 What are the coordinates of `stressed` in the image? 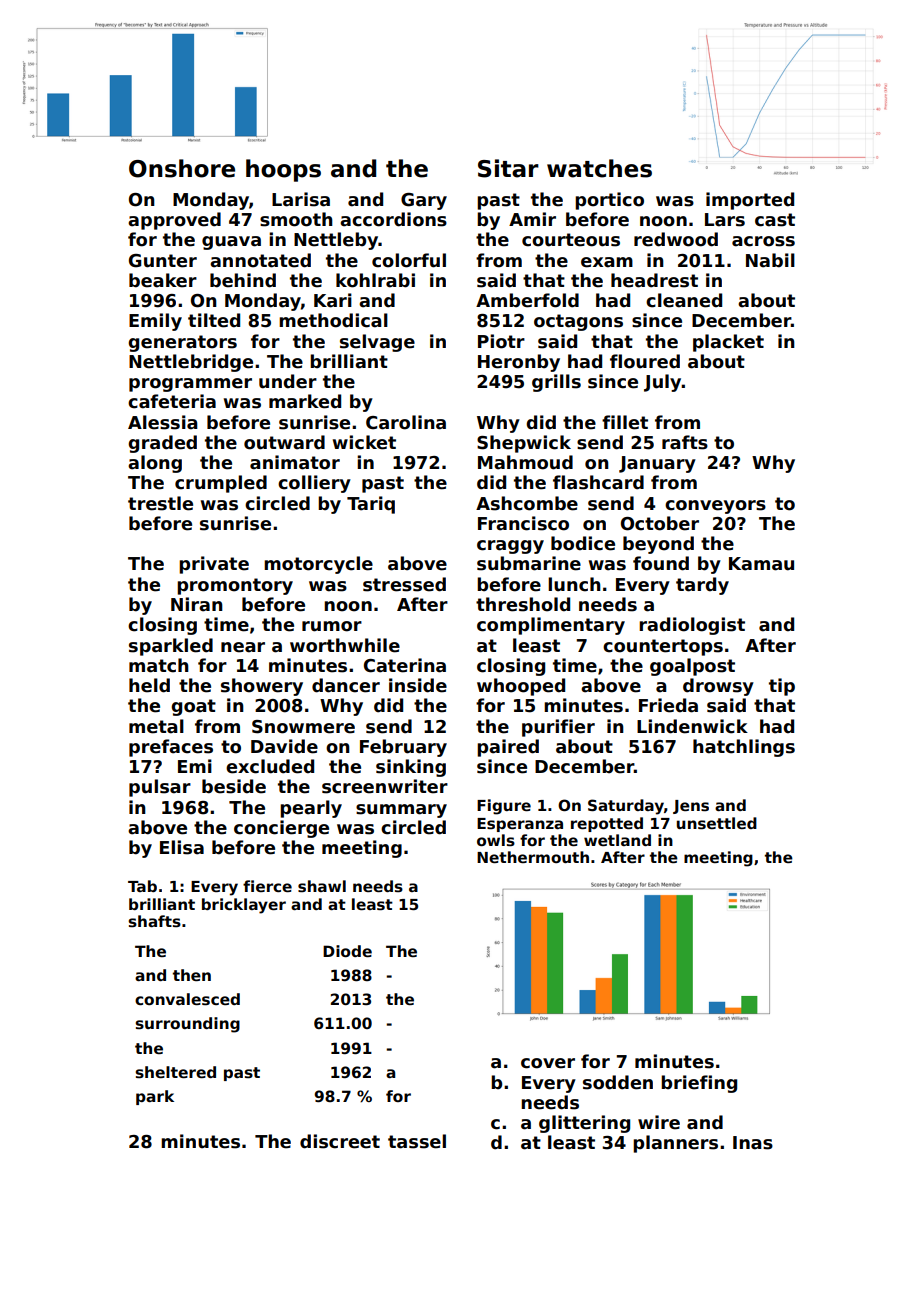 It's located at (404, 584).
